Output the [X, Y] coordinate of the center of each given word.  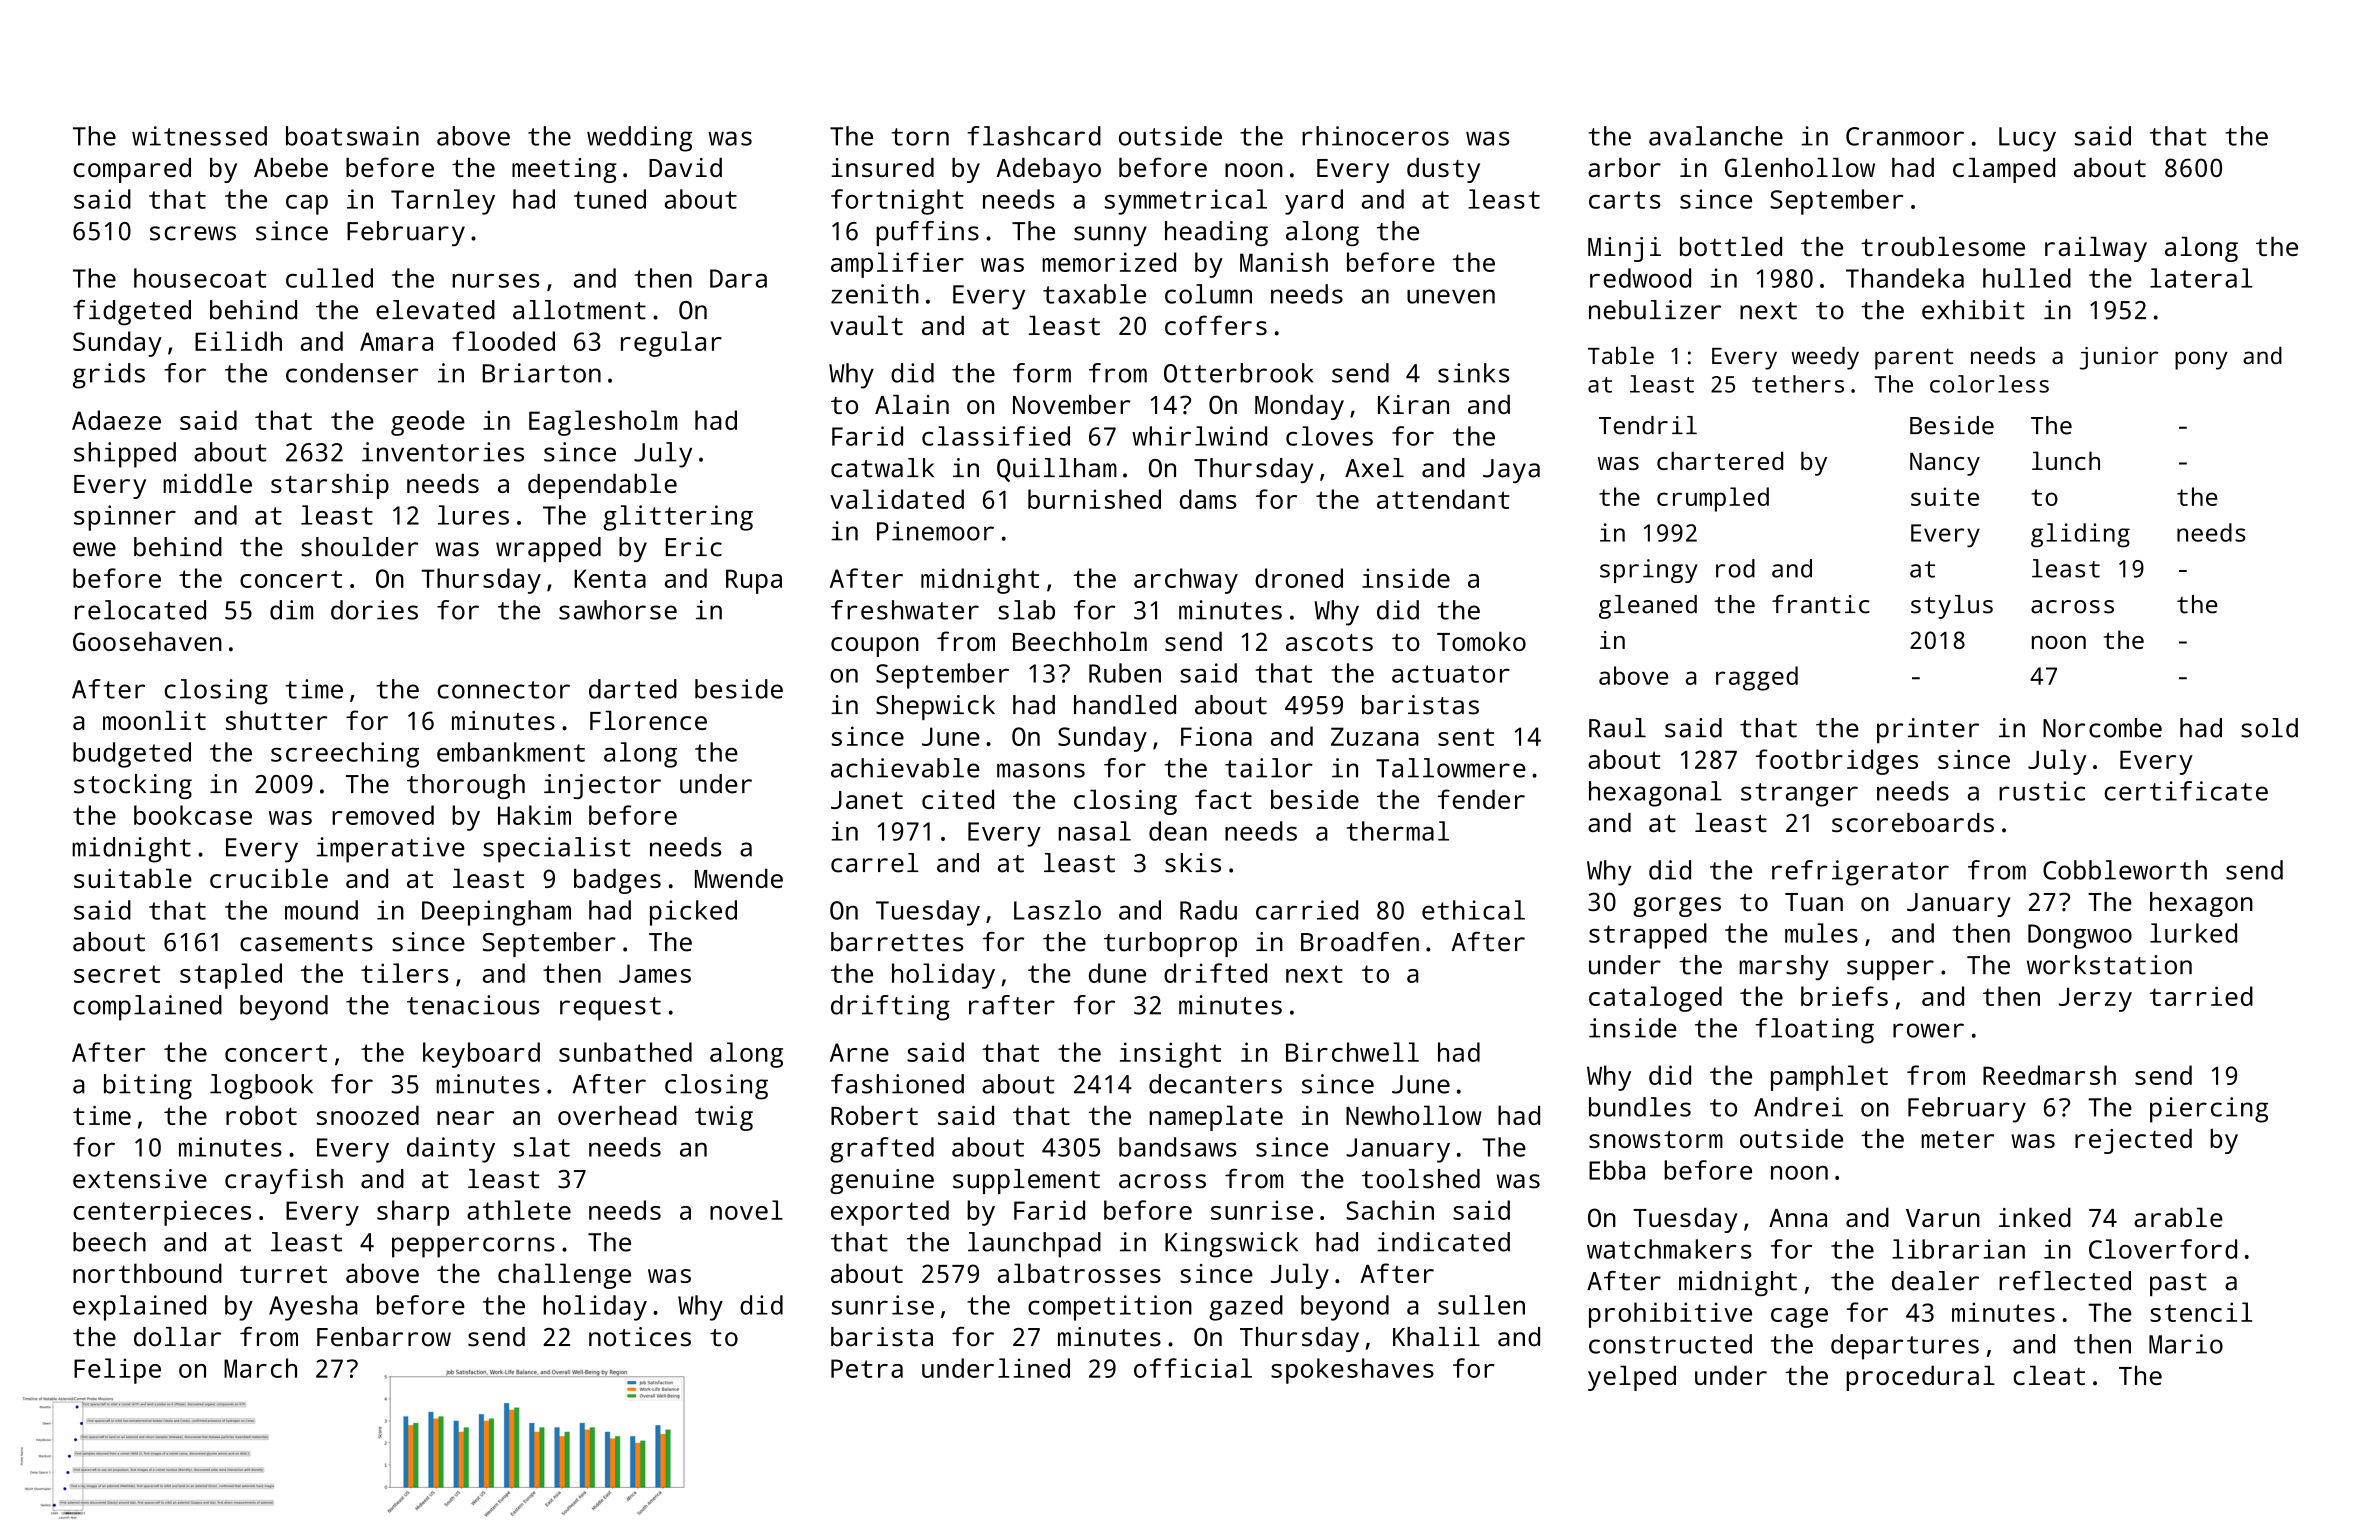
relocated [140, 610]
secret [117, 974]
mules [1821, 933]
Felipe [117, 1371]
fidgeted [132, 312]
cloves [1329, 436]
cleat [2049, 1375]
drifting [890, 1008]
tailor [1269, 768]
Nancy [1945, 464]
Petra [867, 1368]
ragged [1757, 678]
